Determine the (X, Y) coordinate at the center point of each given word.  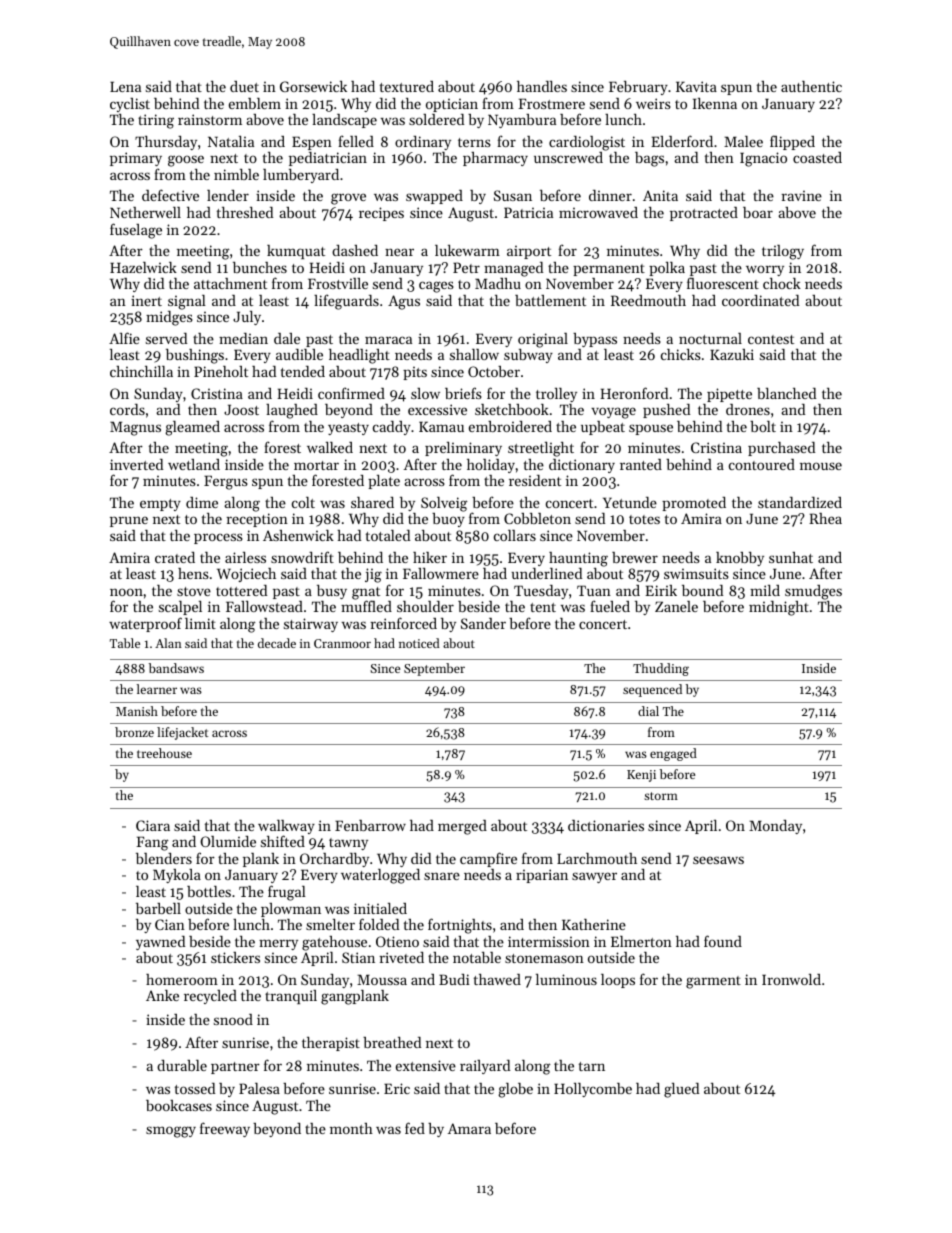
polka (667, 269)
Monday (775, 827)
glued (681, 1090)
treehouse (164, 753)
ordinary (423, 143)
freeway (225, 1129)
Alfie (124, 338)
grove (348, 199)
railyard (485, 1067)
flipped (792, 142)
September (434, 669)
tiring (156, 121)
